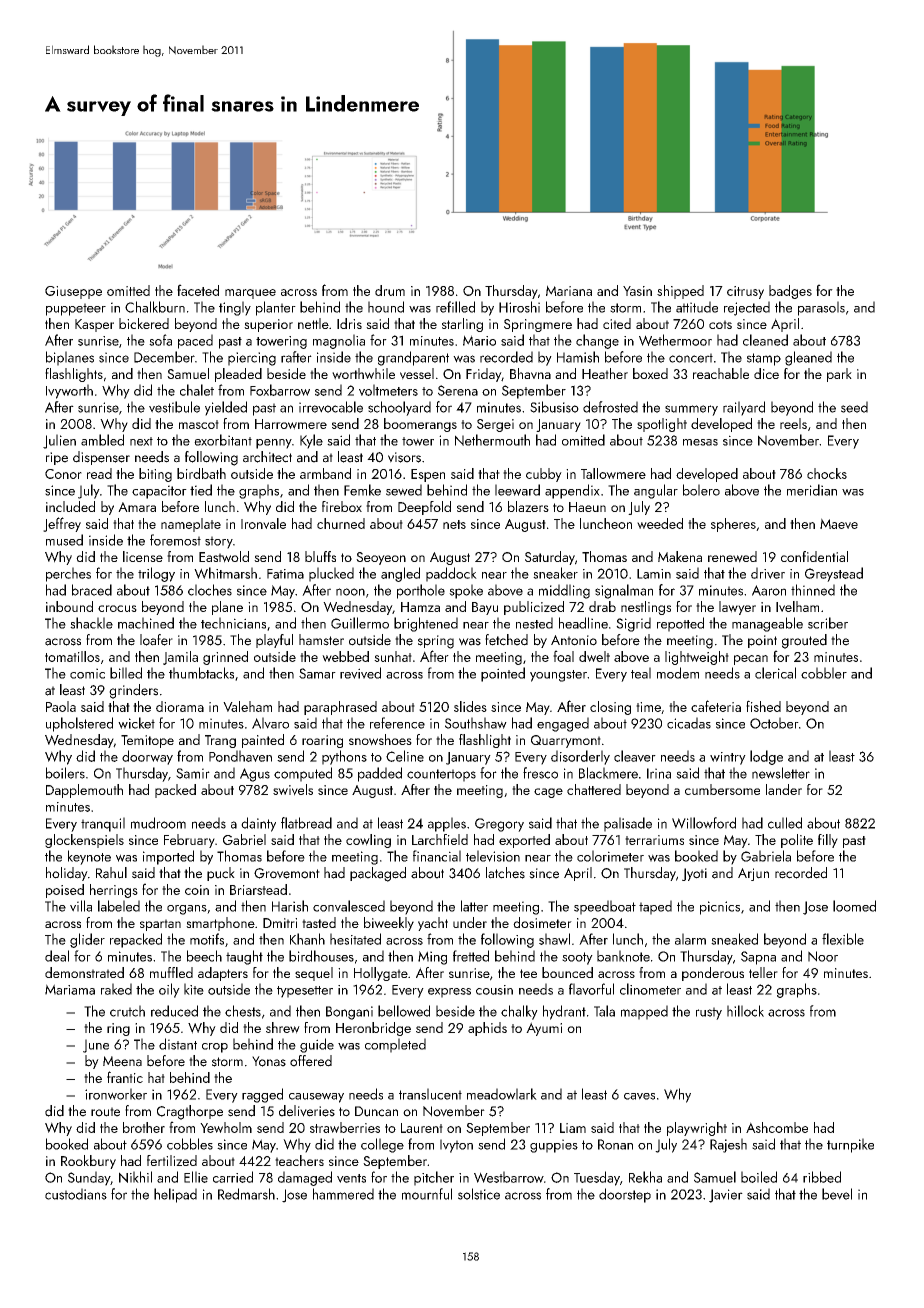 The image size is (924, 1308). What do you see at coordinates (519, 307) in the image?
I see `Hiroshi` at bounding box center [519, 307].
